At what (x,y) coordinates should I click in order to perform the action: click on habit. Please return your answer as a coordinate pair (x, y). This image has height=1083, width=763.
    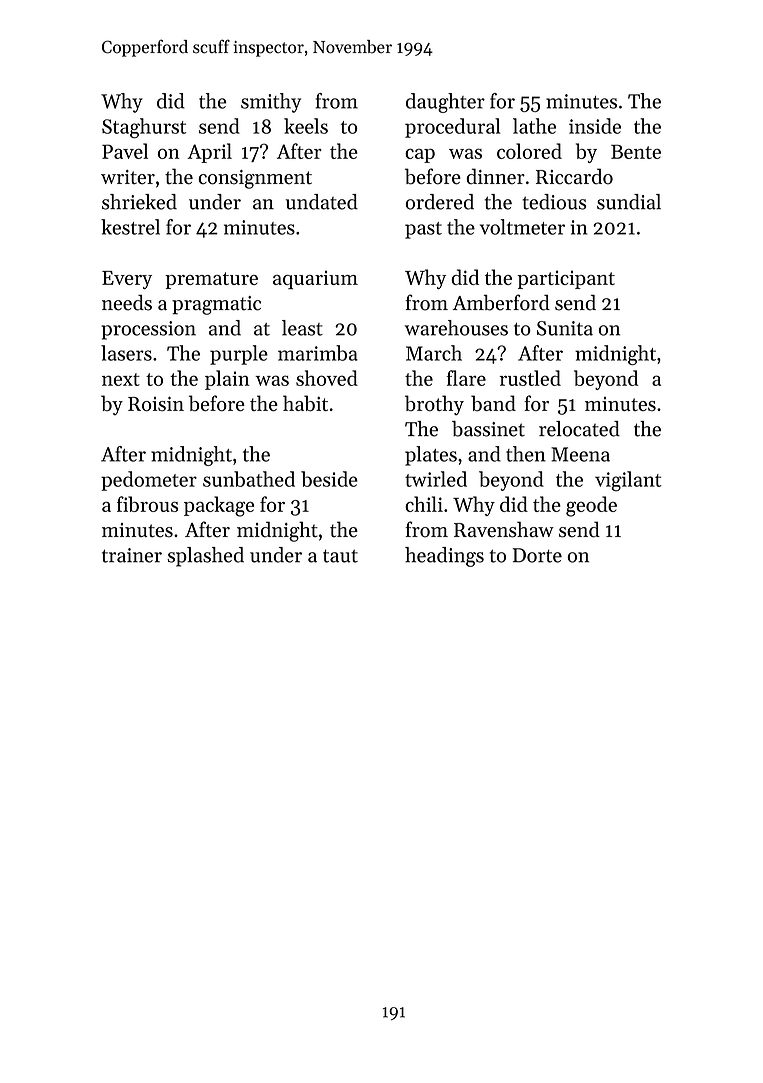
    Looking at the image, I should click on (305, 403).
